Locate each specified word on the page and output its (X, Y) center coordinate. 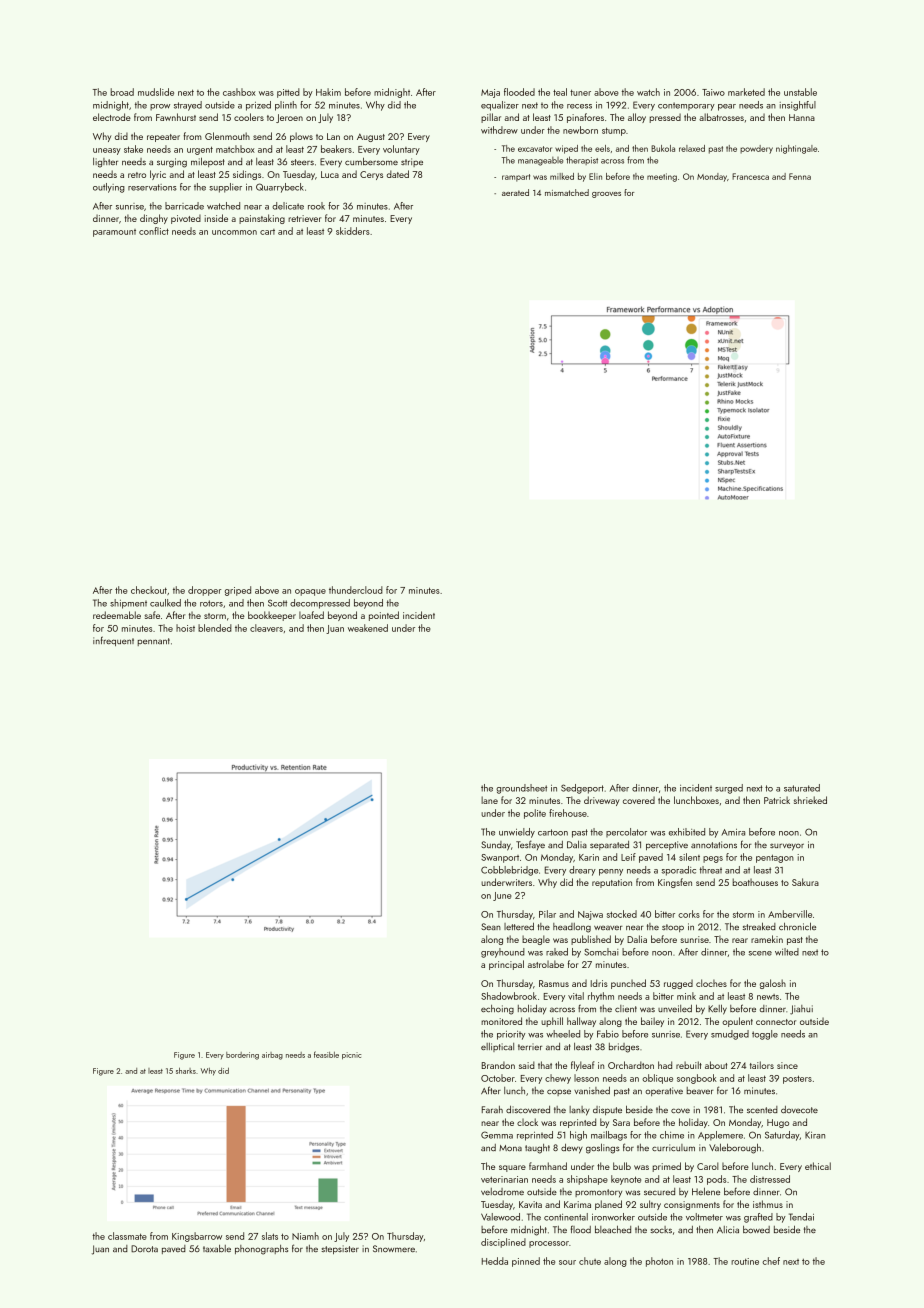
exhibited (687, 832)
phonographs (261, 1250)
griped (238, 591)
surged (729, 789)
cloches (711, 983)
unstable (800, 92)
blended (215, 628)
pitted (288, 93)
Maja (490, 93)
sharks (186, 1071)
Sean (491, 926)
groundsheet (521, 789)
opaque (310, 592)
